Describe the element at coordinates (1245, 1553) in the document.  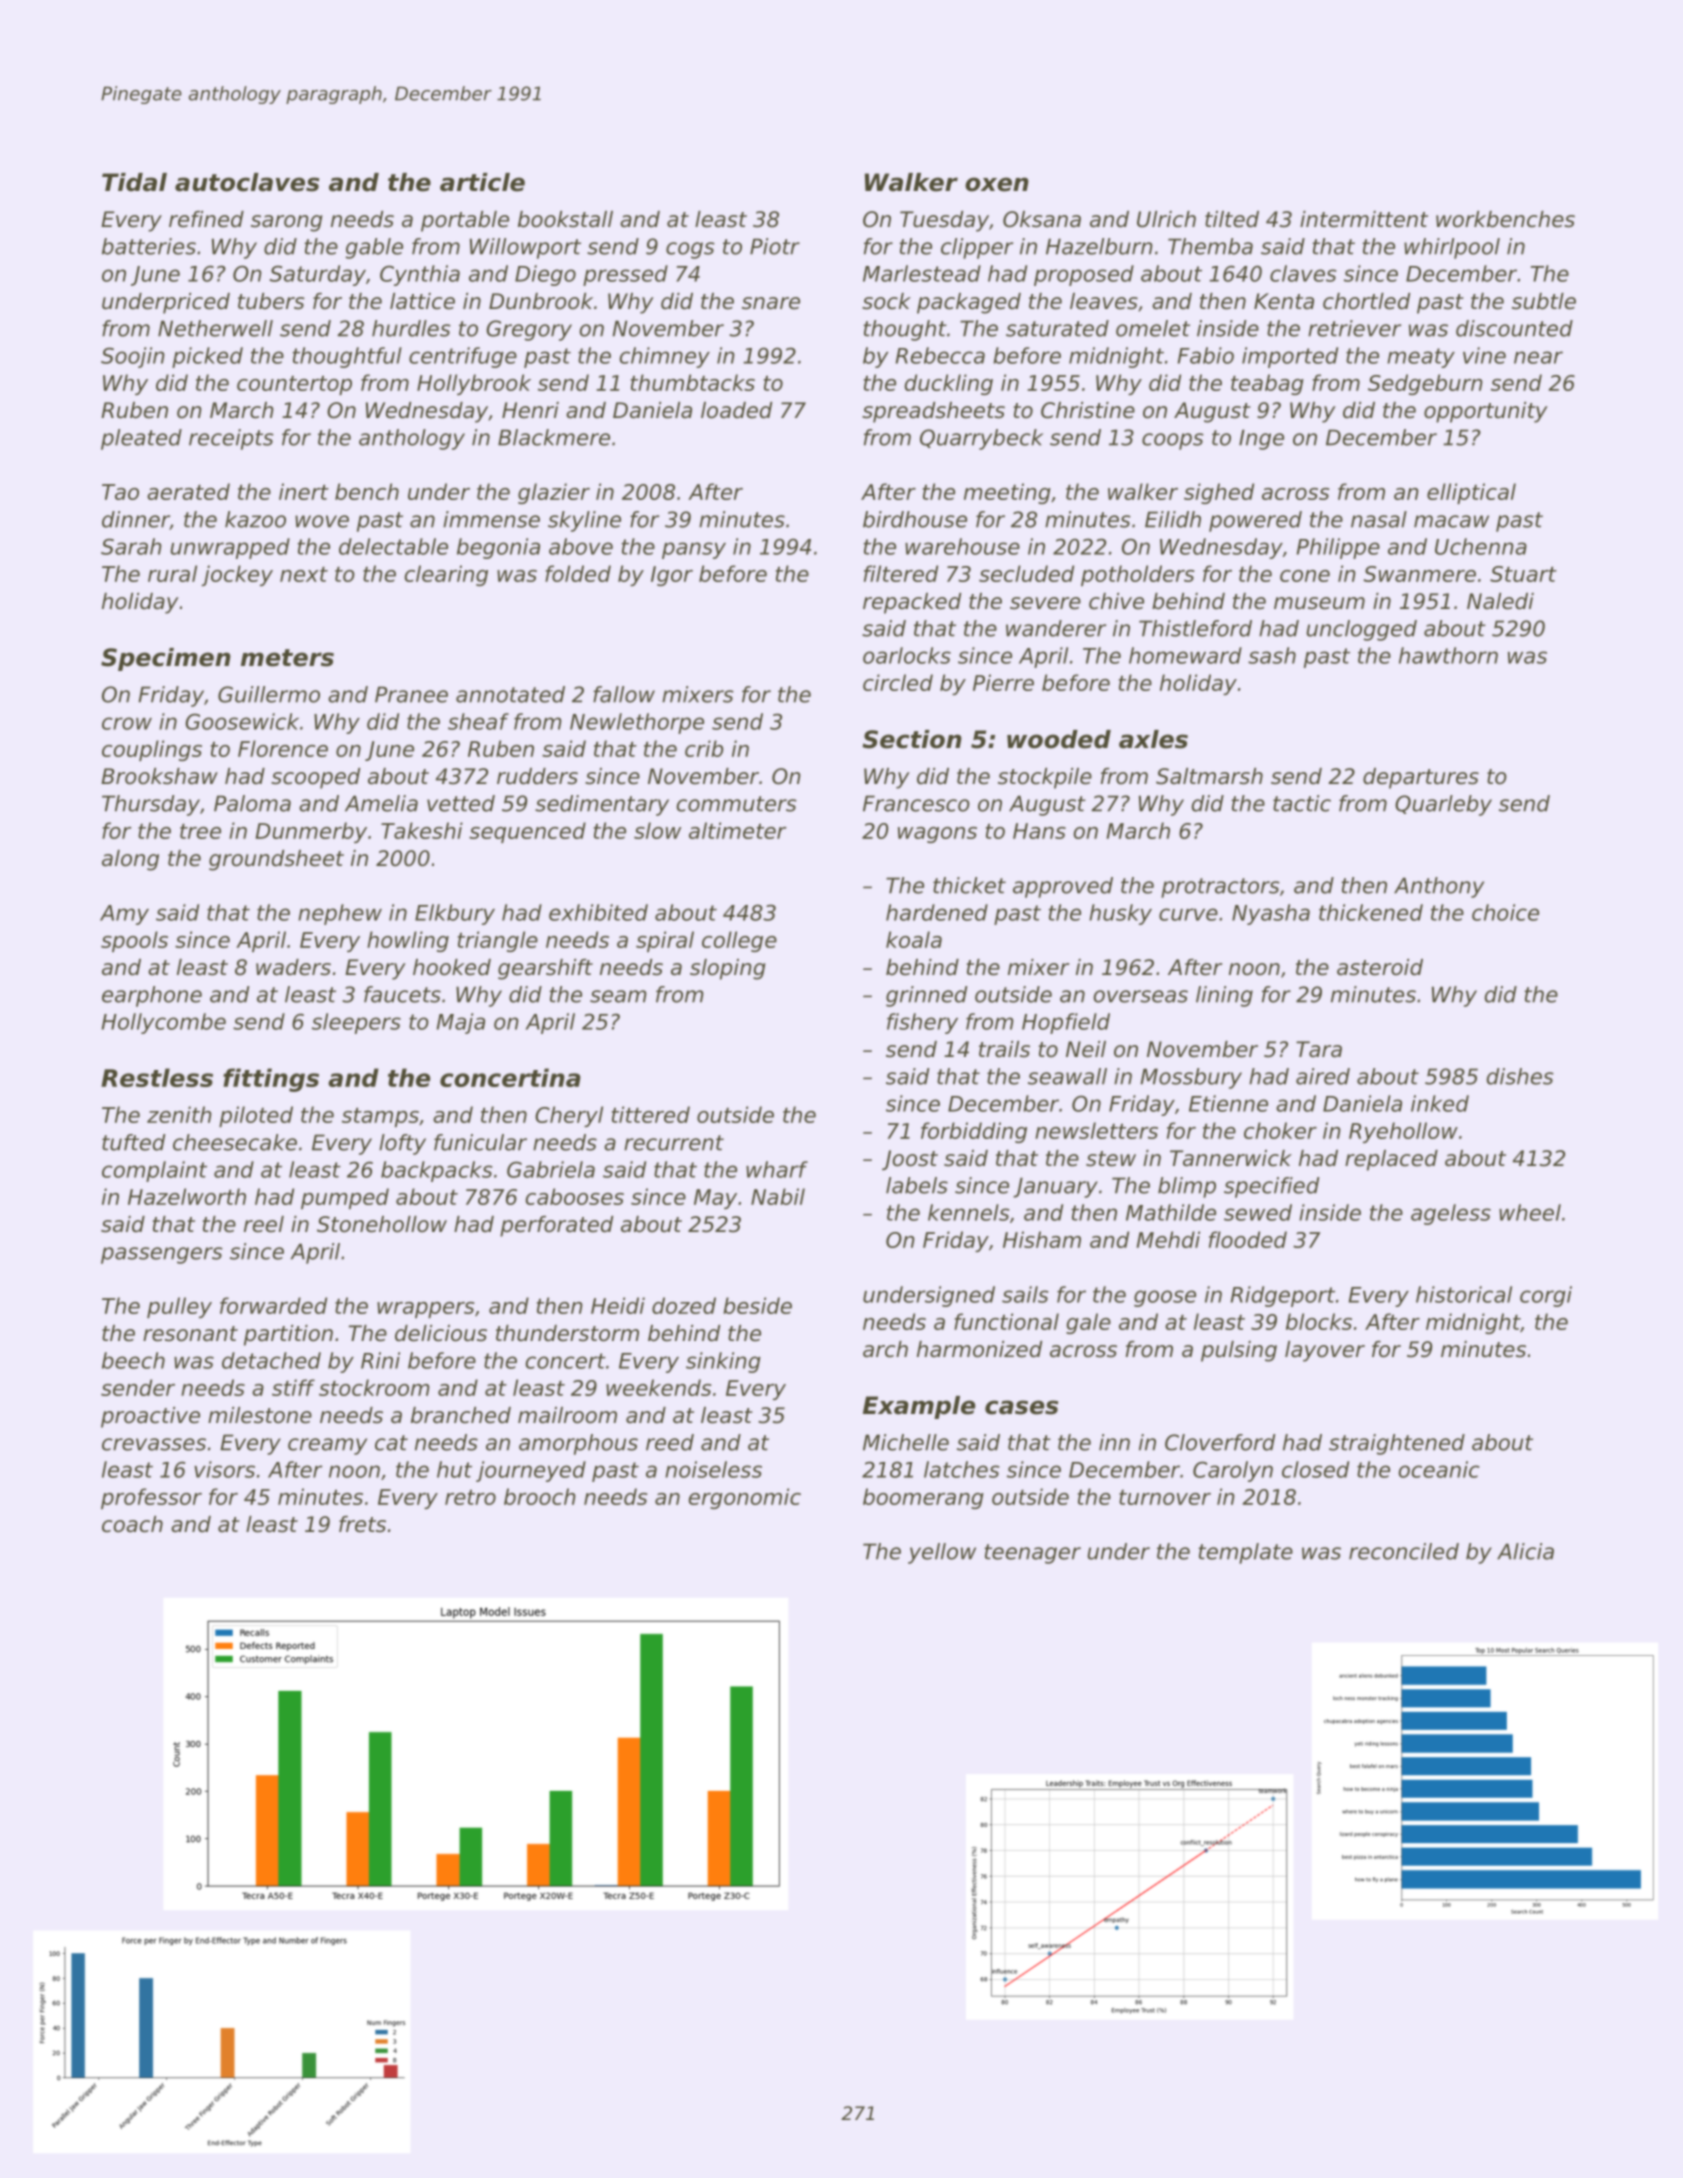
I see `template` at that location.
